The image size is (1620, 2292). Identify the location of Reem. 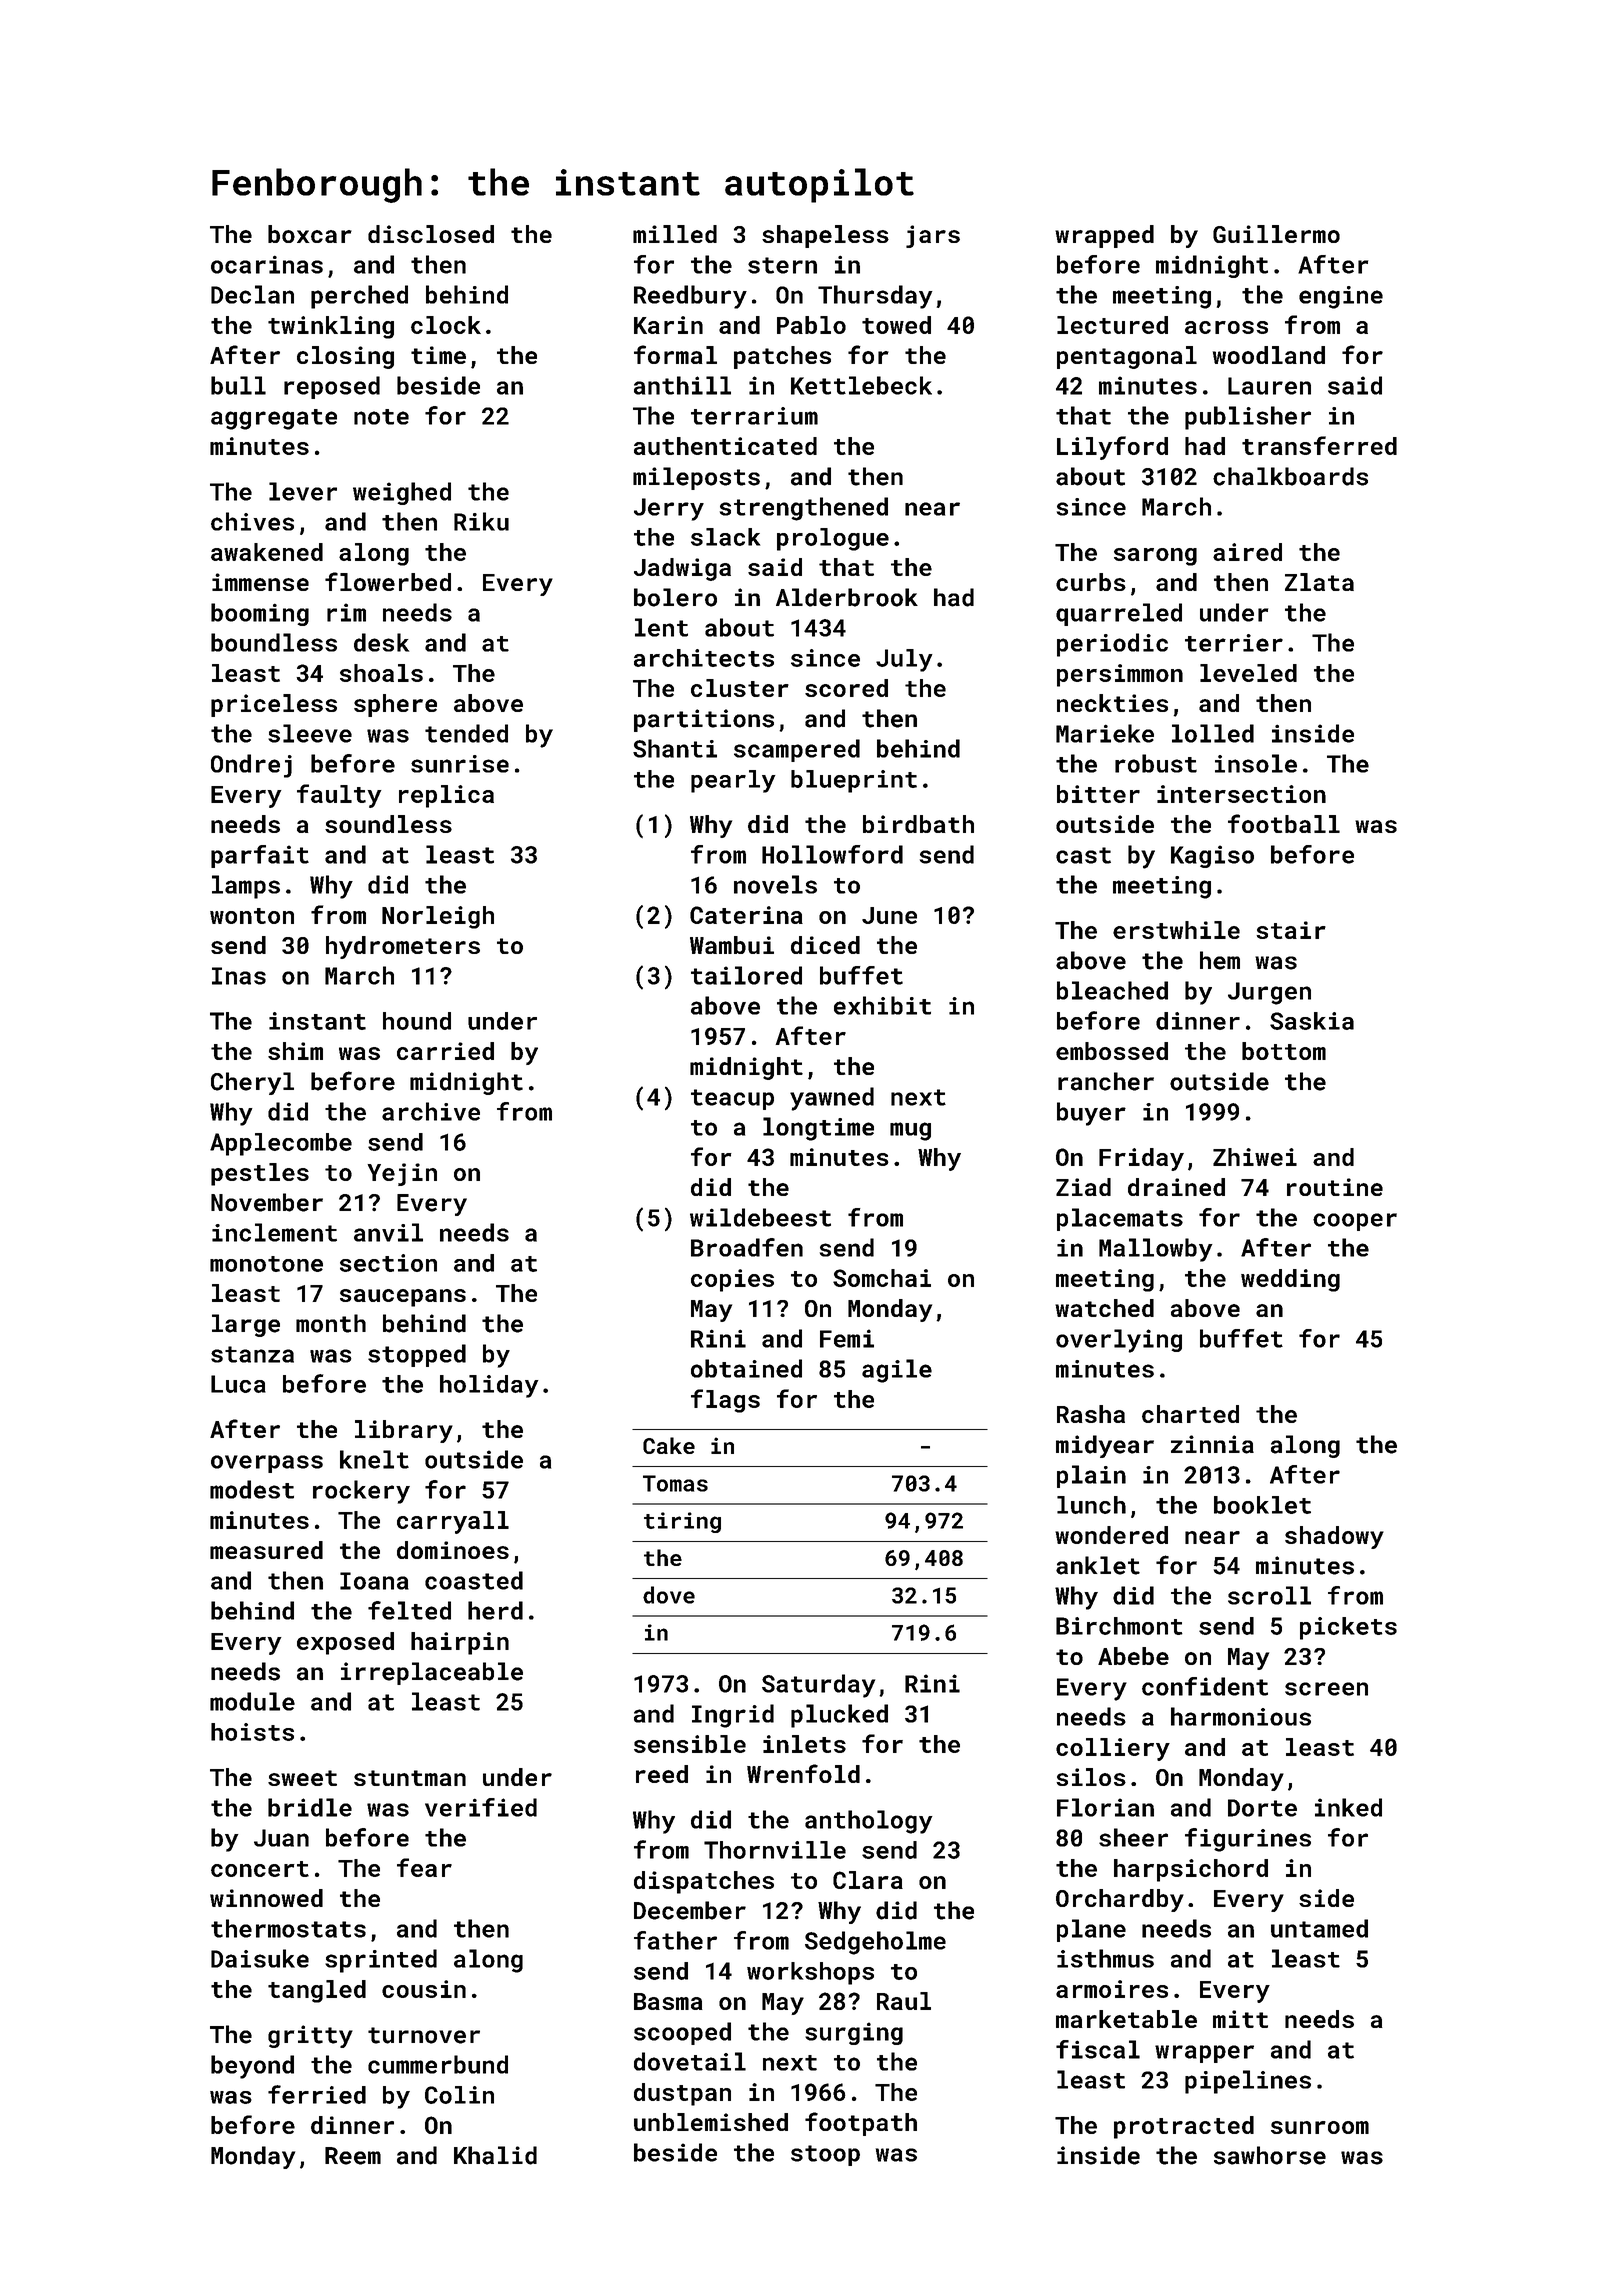
(353, 2156).
